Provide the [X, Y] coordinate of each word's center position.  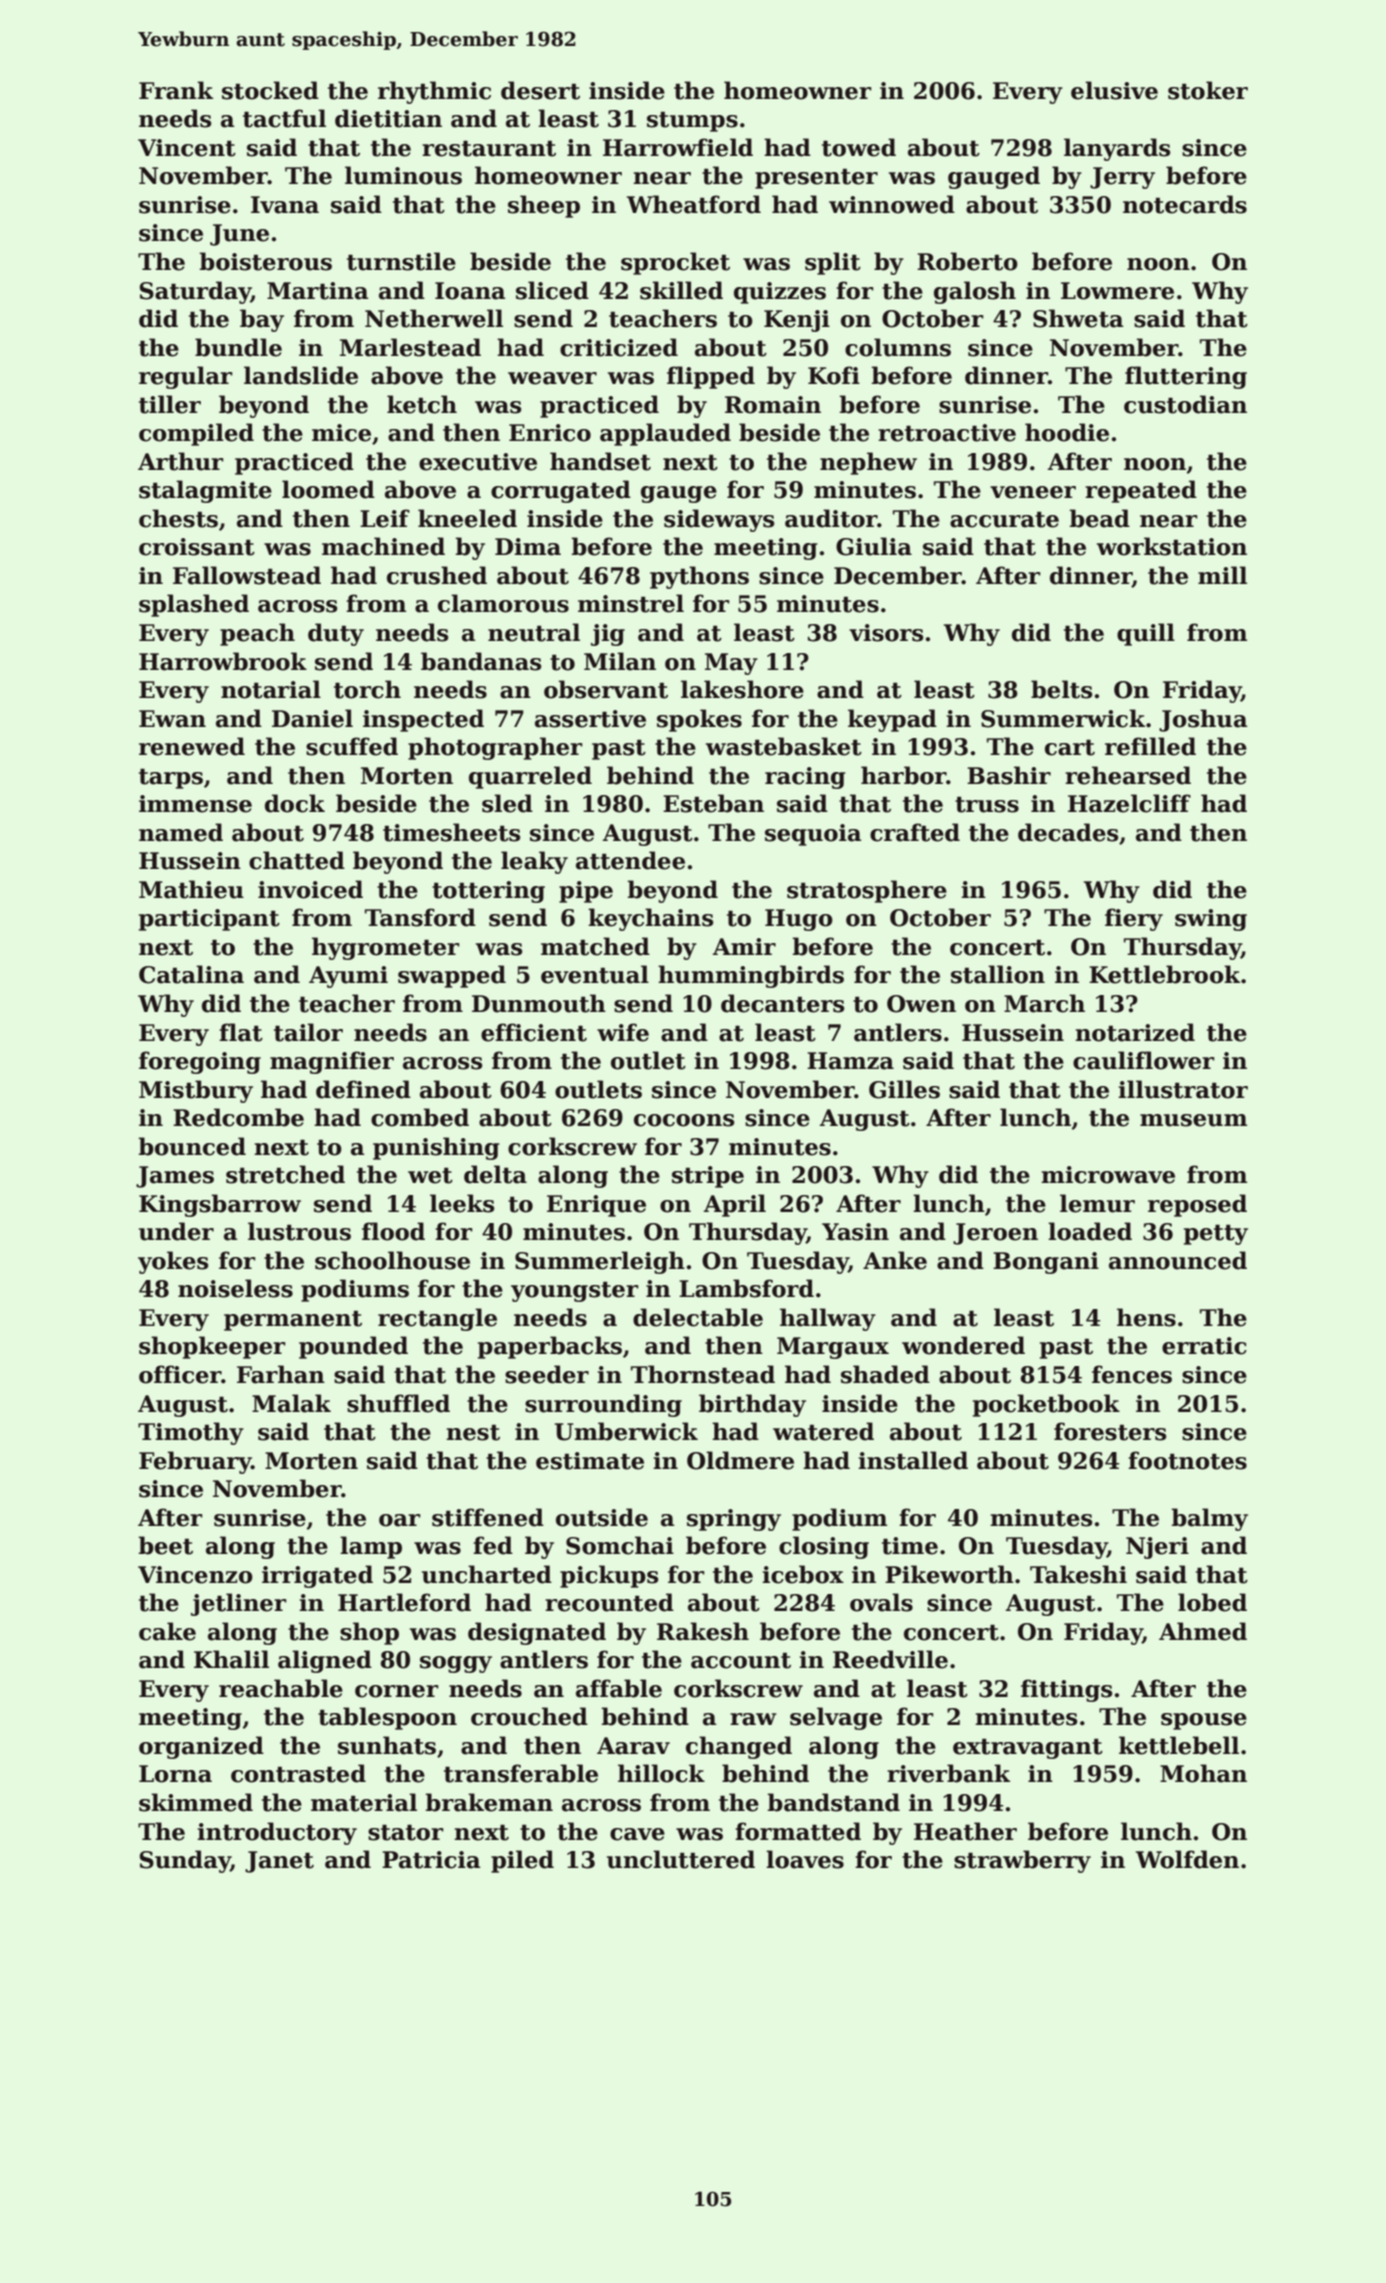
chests [178, 518]
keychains [650, 919]
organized [201, 1747]
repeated [1141, 491]
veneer [1033, 492]
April [734, 1205]
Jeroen [995, 1234]
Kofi [834, 375]
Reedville [890, 1659]
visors [886, 633]
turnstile [401, 261]
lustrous [299, 1231]
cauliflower [1144, 1060]
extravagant [1028, 1748]
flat [241, 1032]
